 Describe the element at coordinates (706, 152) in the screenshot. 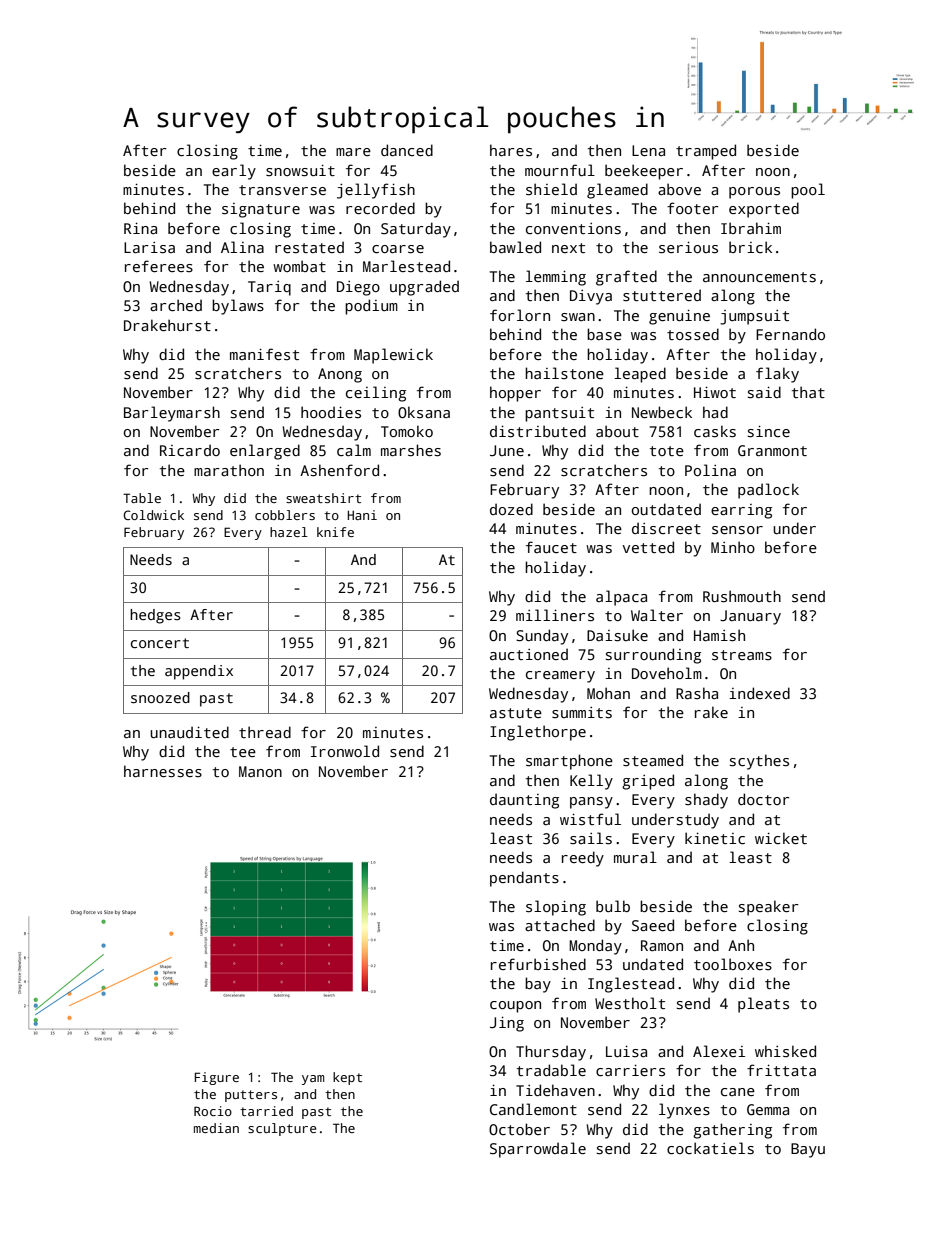

I see `tramped` at that location.
